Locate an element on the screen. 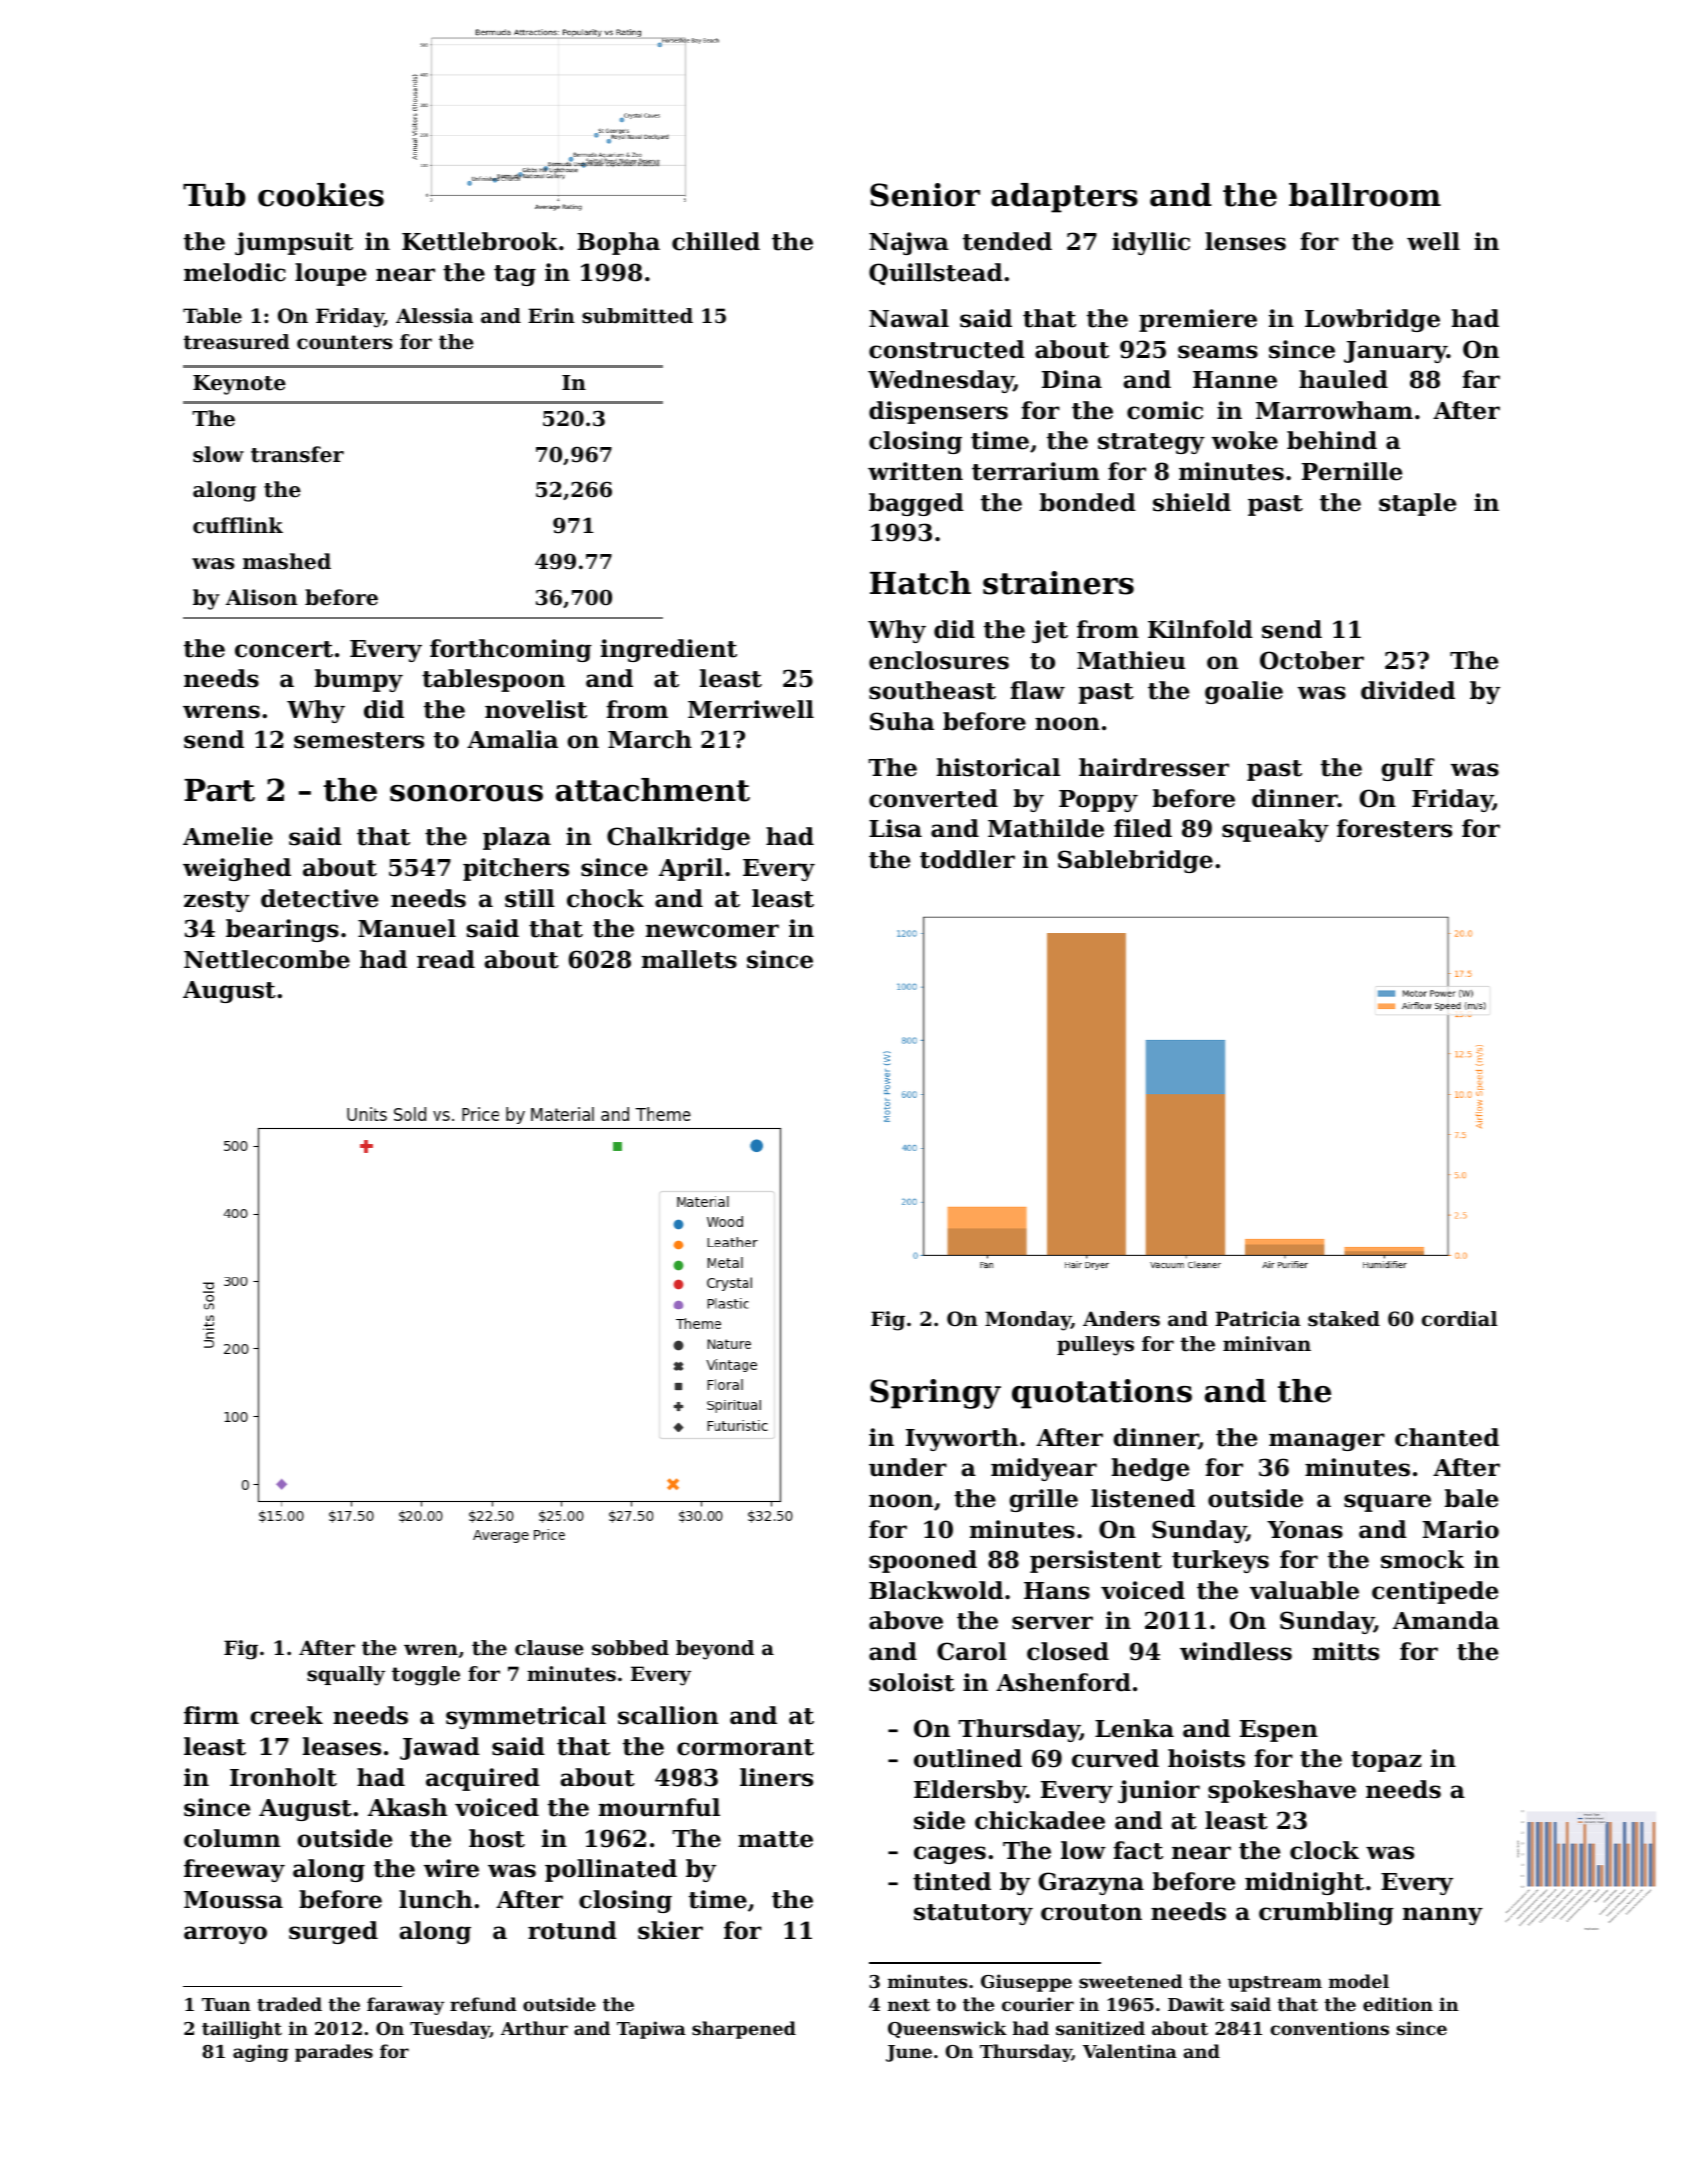 This screenshot has height=2178, width=1683. Suha is located at coordinates (902, 721).
